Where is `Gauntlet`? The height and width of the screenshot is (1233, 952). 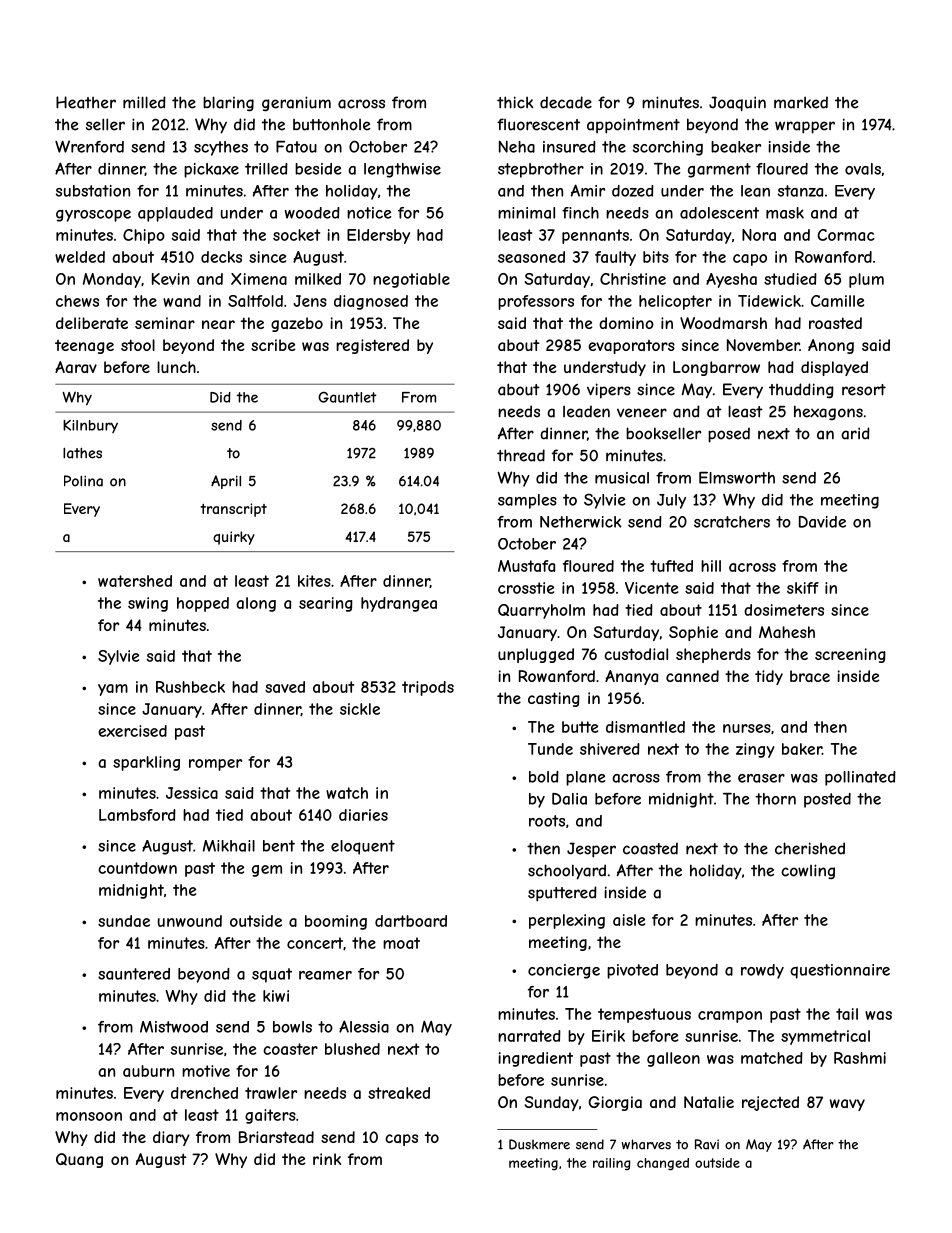 Gauntlet is located at coordinates (347, 397).
